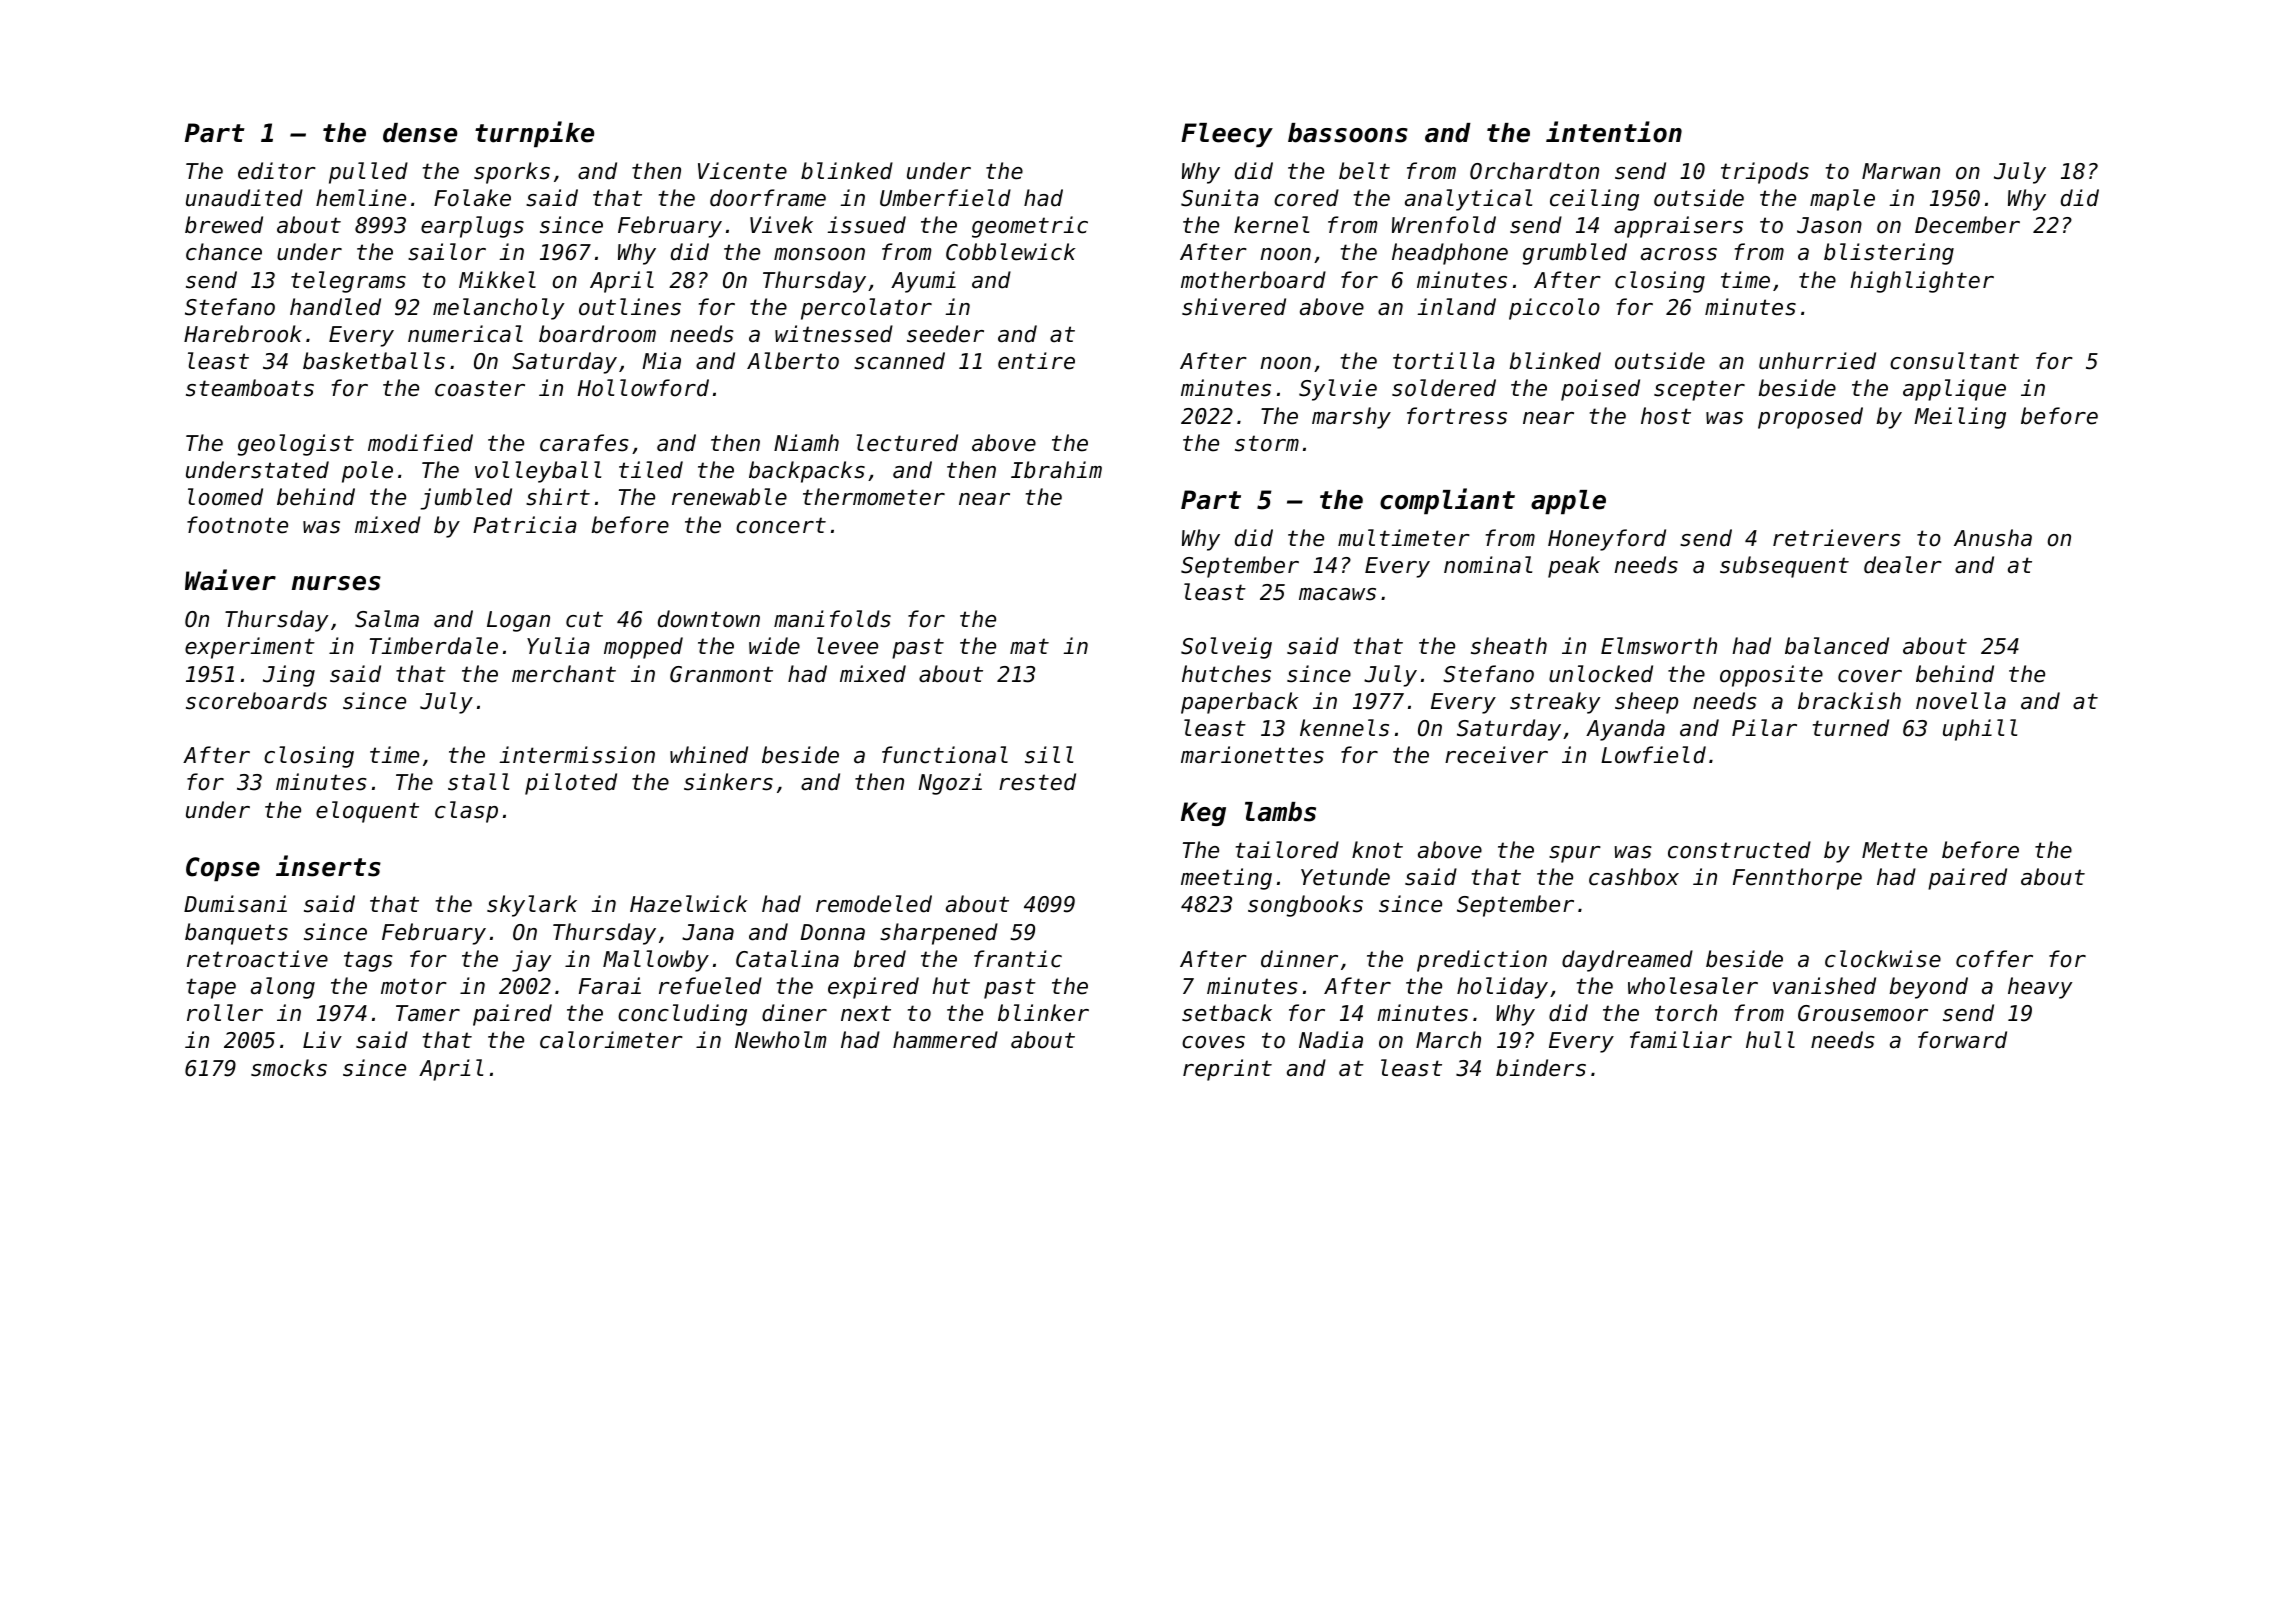 Image resolution: width=2292 pixels, height=1620 pixels. What do you see at coordinates (289, 1068) in the screenshot?
I see `smocks` at bounding box center [289, 1068].
